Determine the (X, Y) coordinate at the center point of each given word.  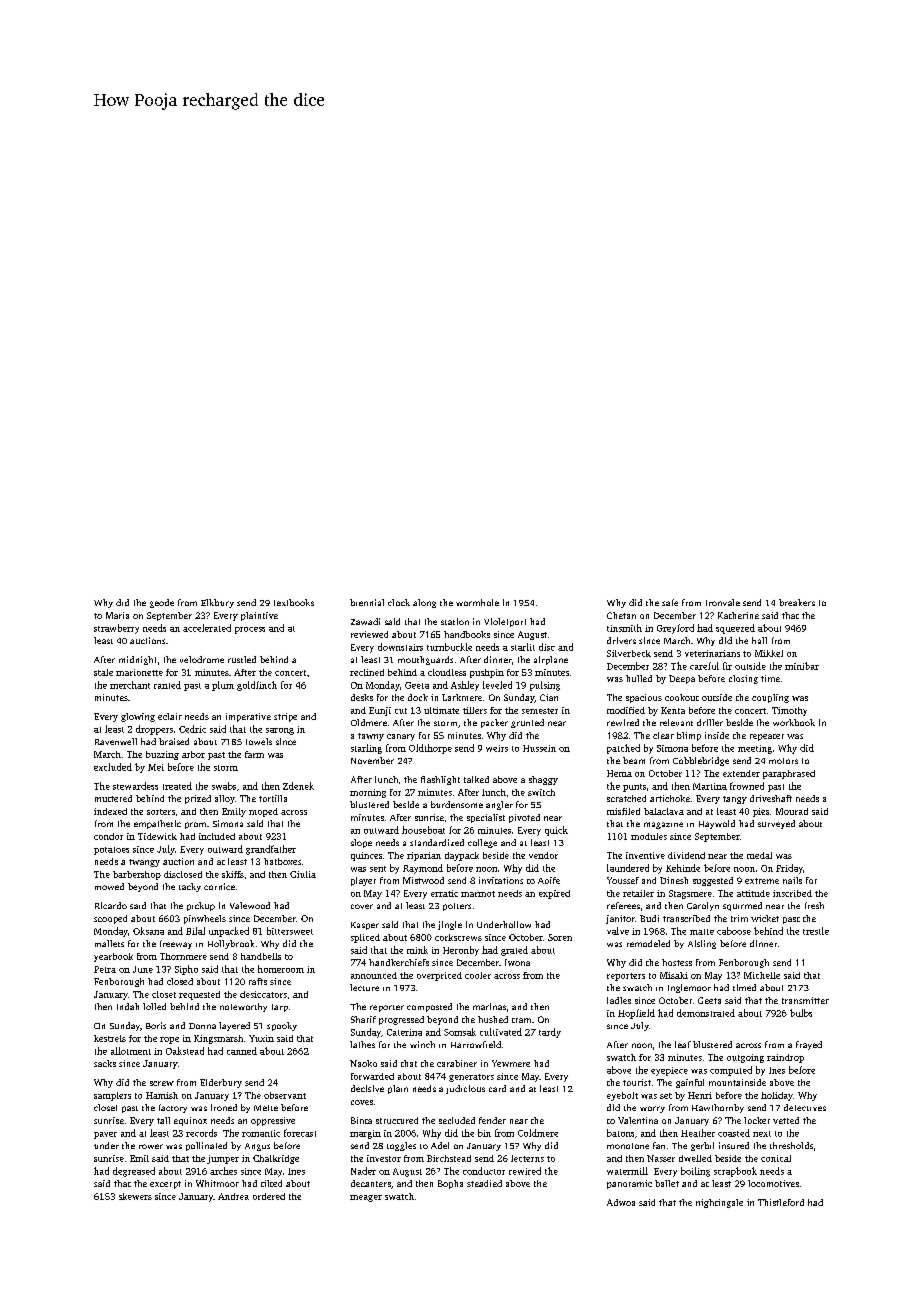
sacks (105, 1063)
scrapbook (735, 1172)
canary (401, 737)
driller (710, 722)
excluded (113, 767)
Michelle (762, 975)
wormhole (477, 602)
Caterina (404, 1032)
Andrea (233, 1196)
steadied (484, 1183)
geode (162, 603)
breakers (797, 602)
